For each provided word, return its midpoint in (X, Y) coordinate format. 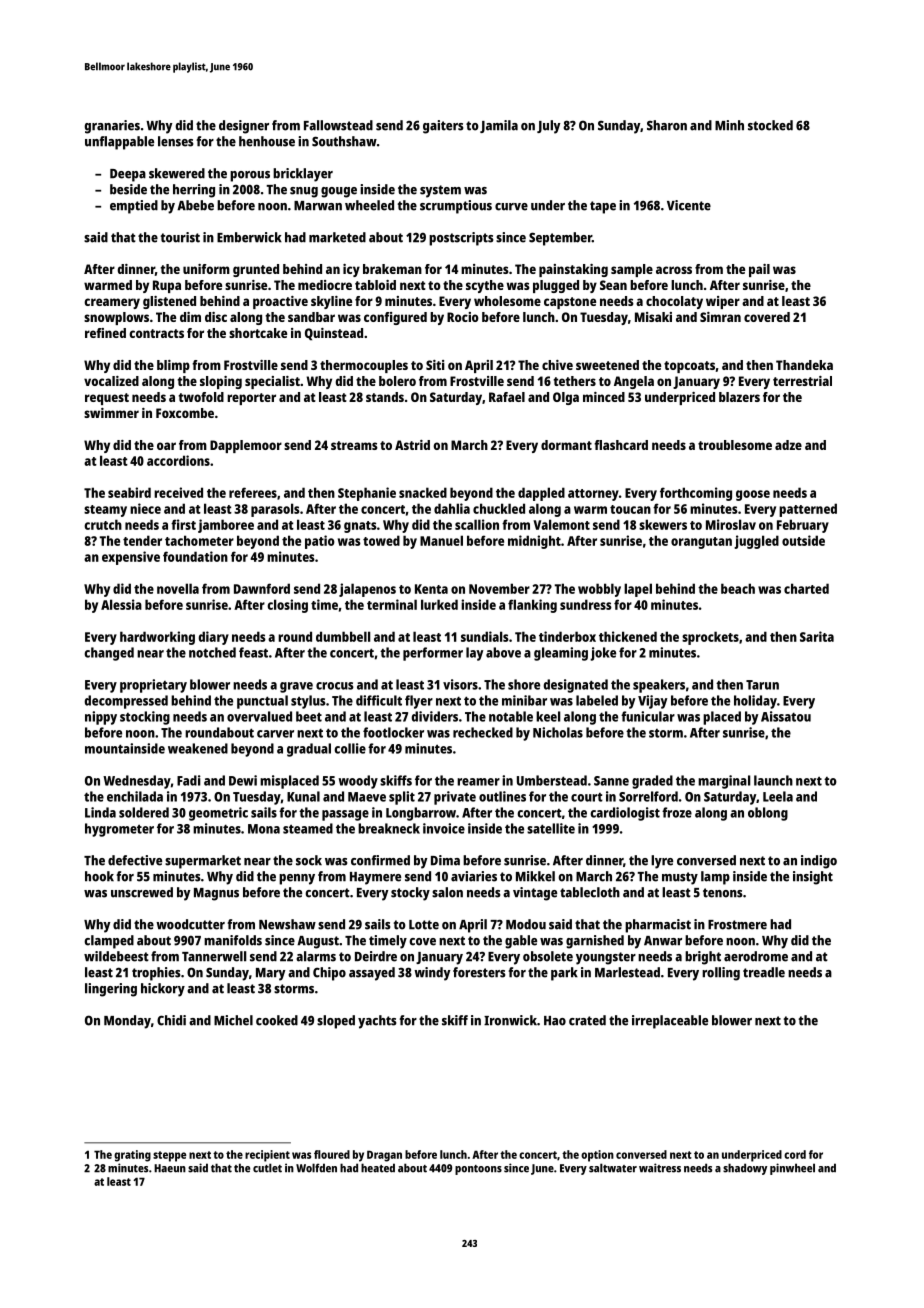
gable (521, 942)
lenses (175, 141)
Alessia (121, 604)
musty (680, 878)
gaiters (443, 127)
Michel (233, 1020)
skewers (663, 524)
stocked (770, 125)
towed (381, 540)
